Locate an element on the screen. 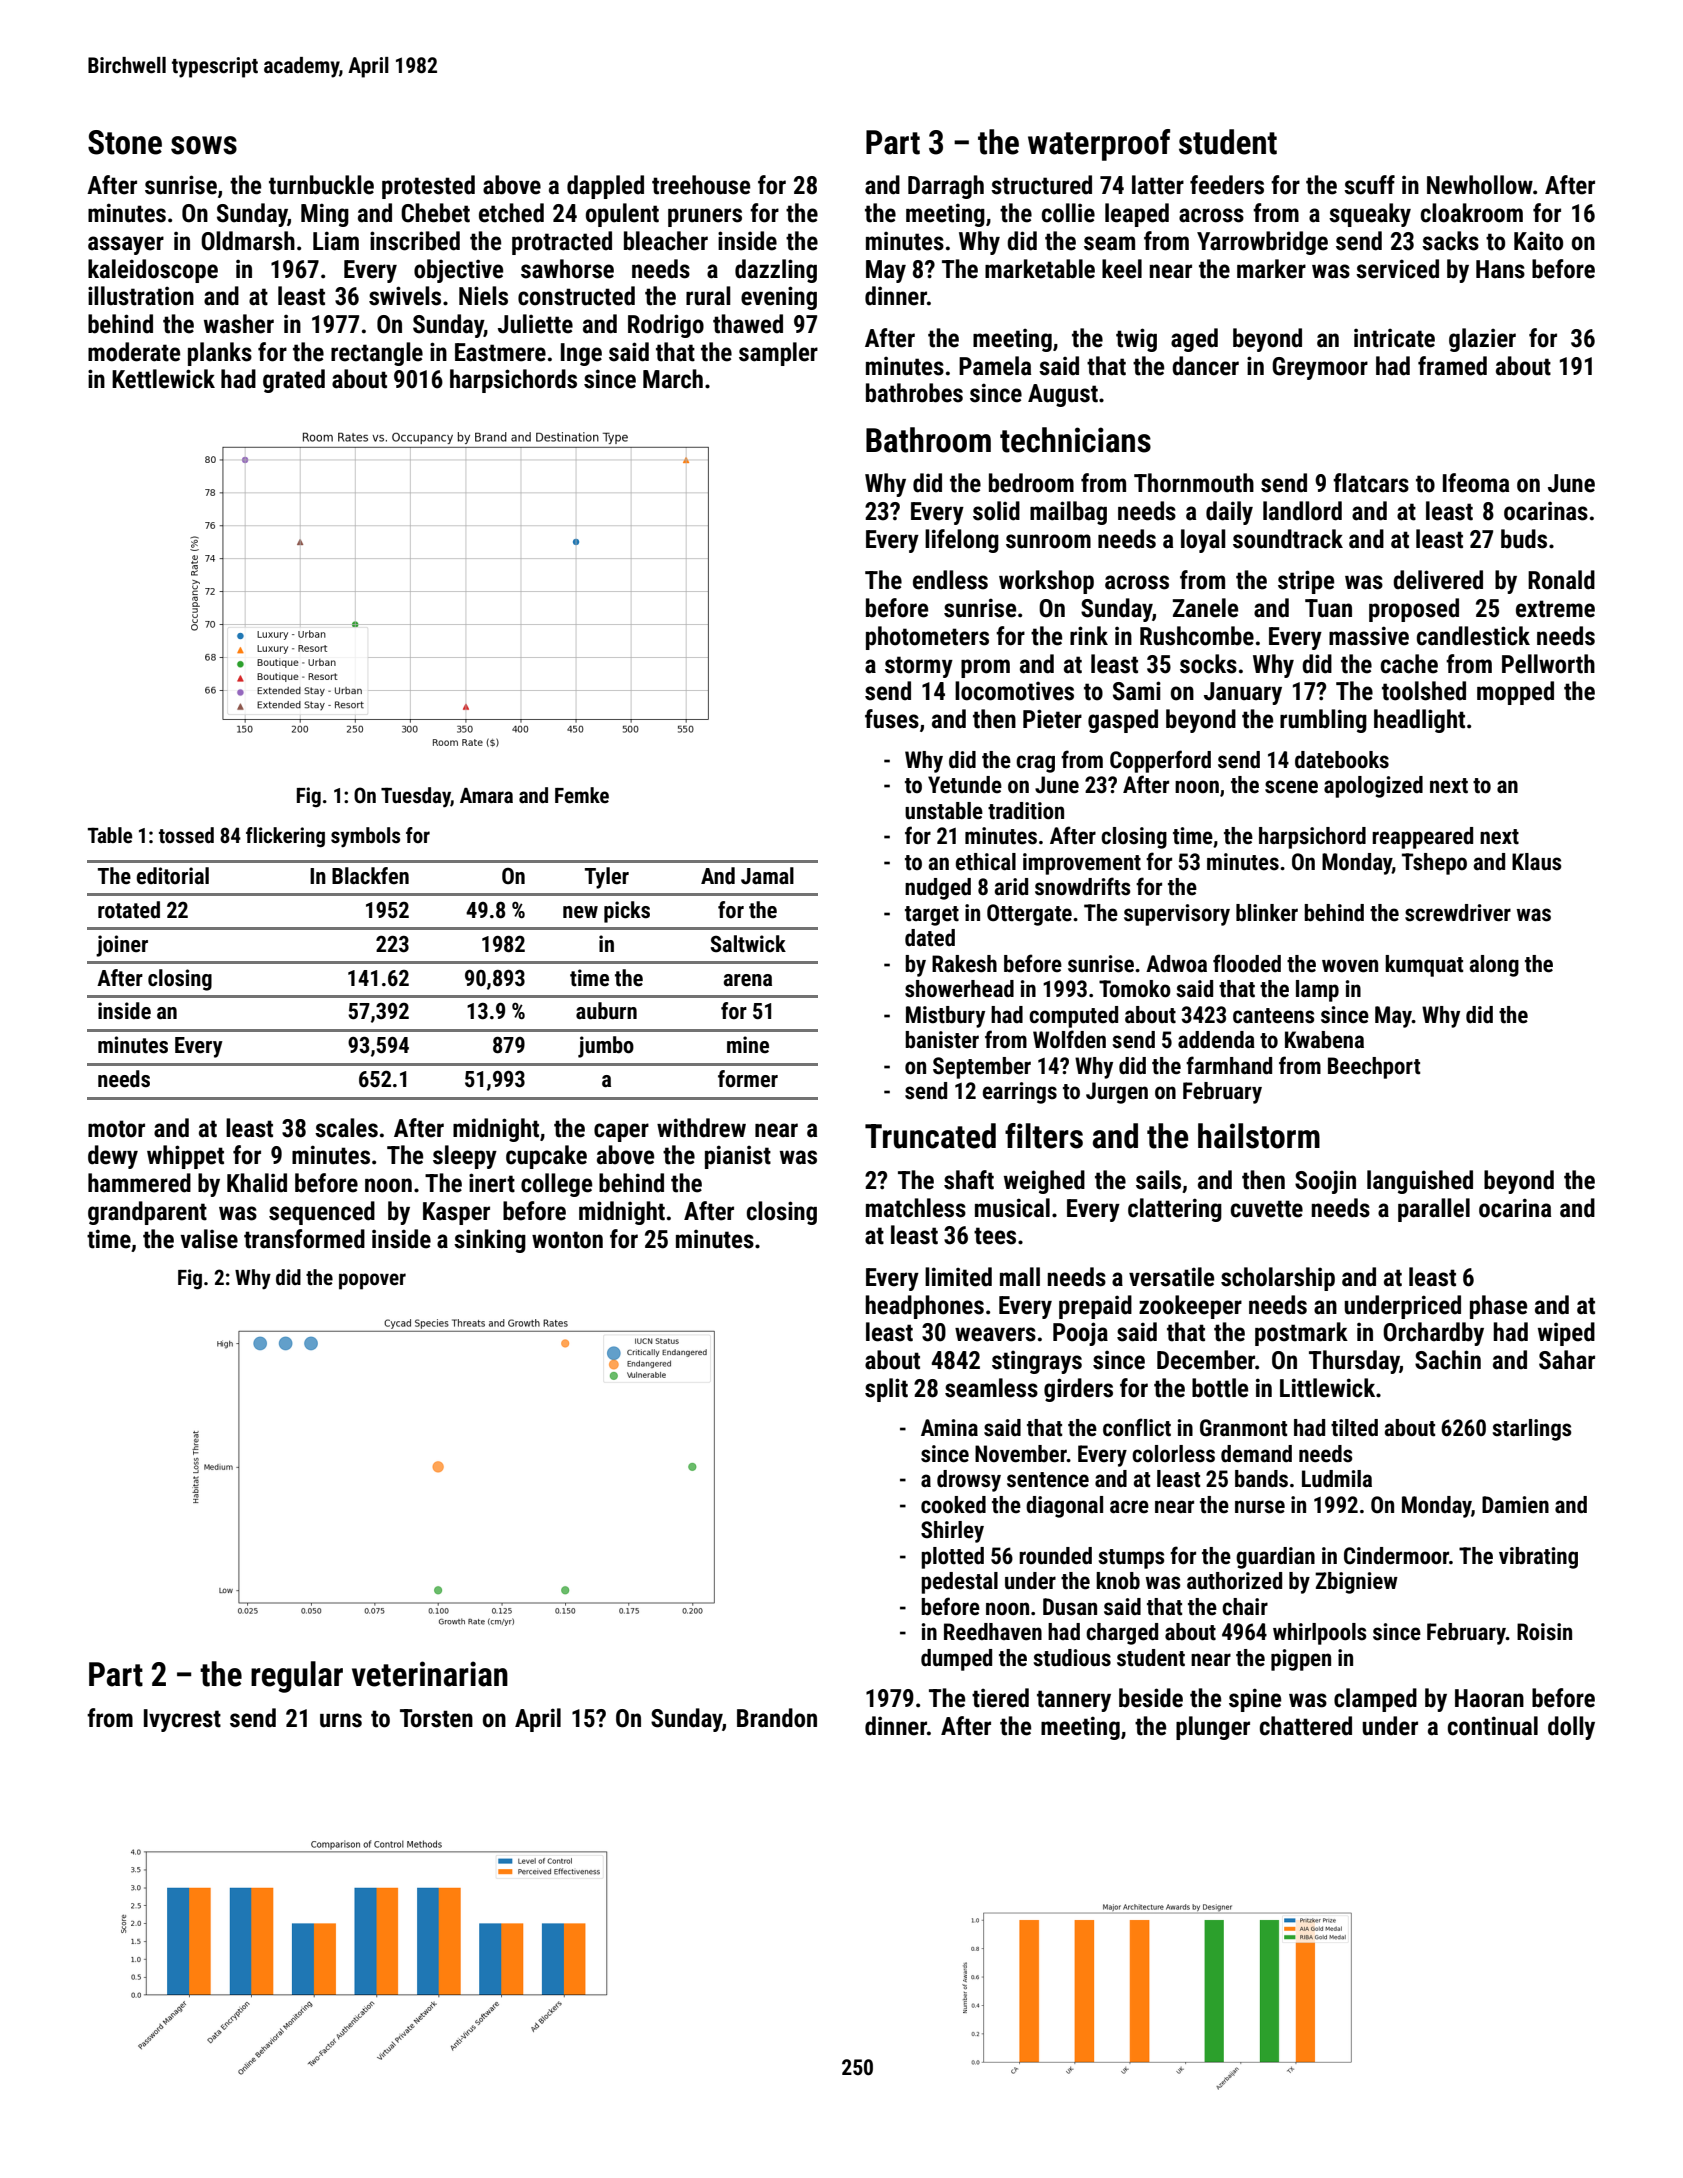 The width and height of the screenshot is (1683, 2178). lifelong is located at coordinates (962, 541).
